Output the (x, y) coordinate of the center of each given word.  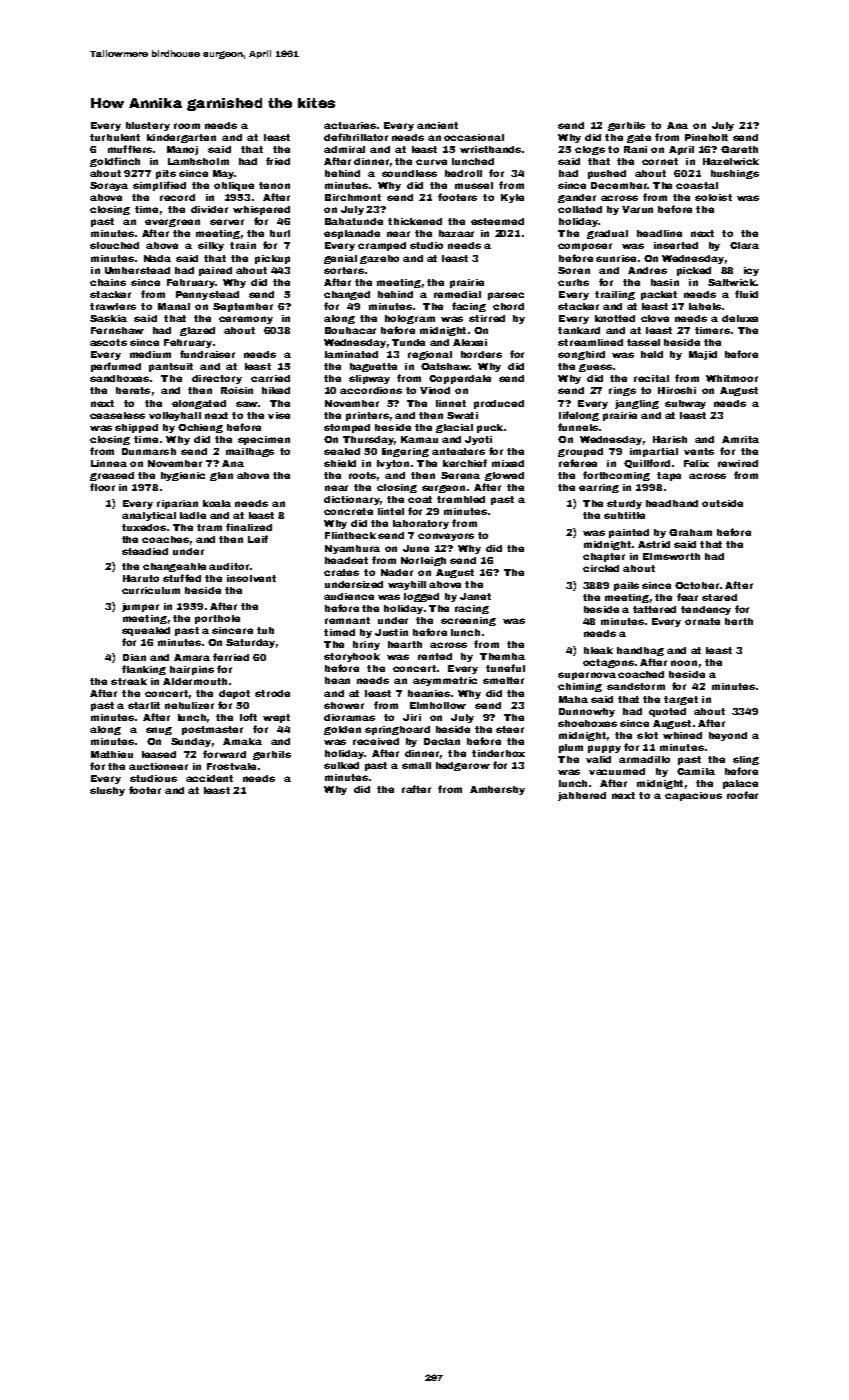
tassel (643, 342)
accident (209, 778)
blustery (148, 126)
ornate (702, 621)
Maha (573, 699)
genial (340, 259)
